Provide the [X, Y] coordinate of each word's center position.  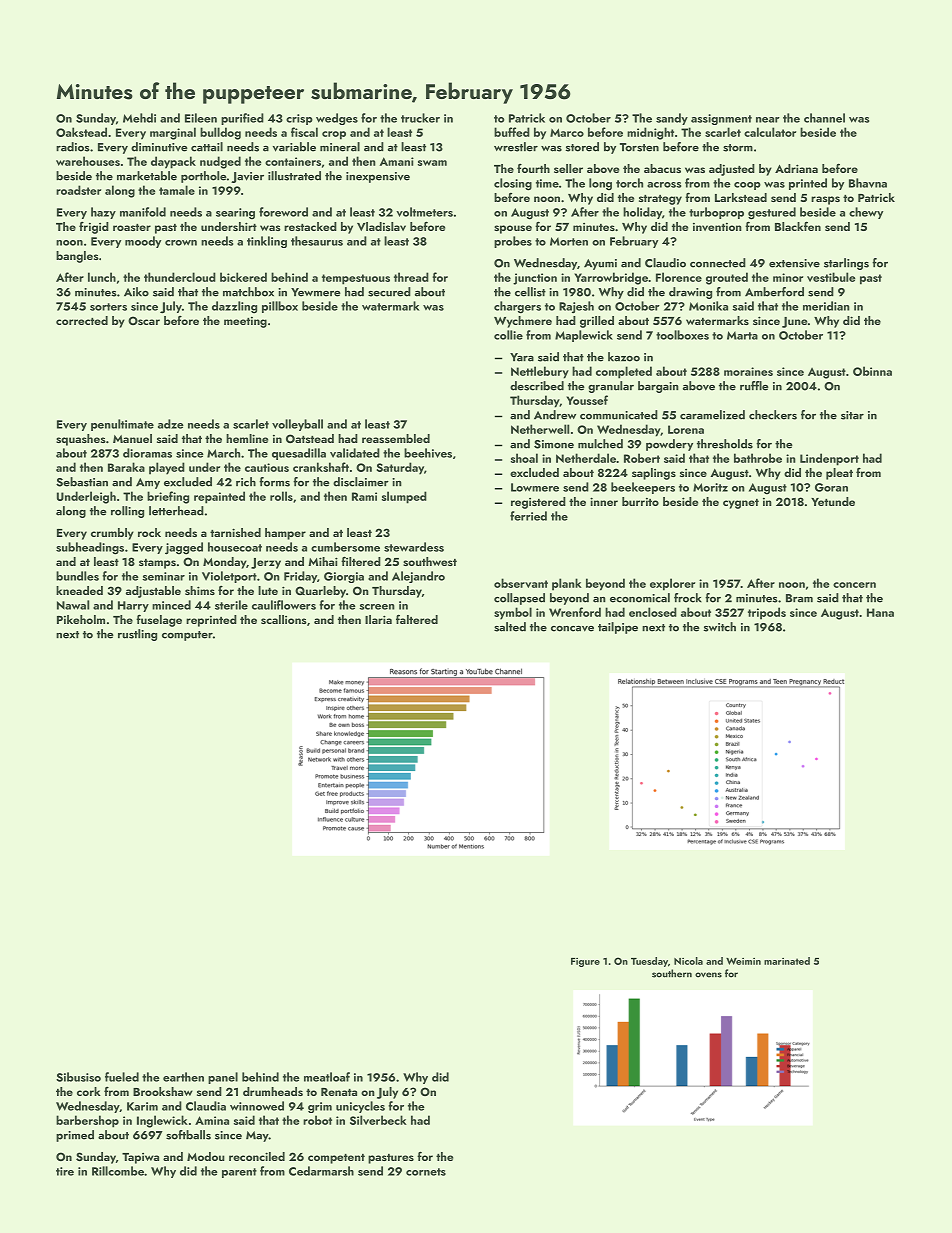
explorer [672, 584]
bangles [77, 257]
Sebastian [82, 482]
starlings [846, 264]
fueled [122, 1077]
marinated [787, 961]
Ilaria [378, 619]
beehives [428, 453]
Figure [585, 962]
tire [65, 1171]
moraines [748, 371]
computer [187, 636]
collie [508, 335]
